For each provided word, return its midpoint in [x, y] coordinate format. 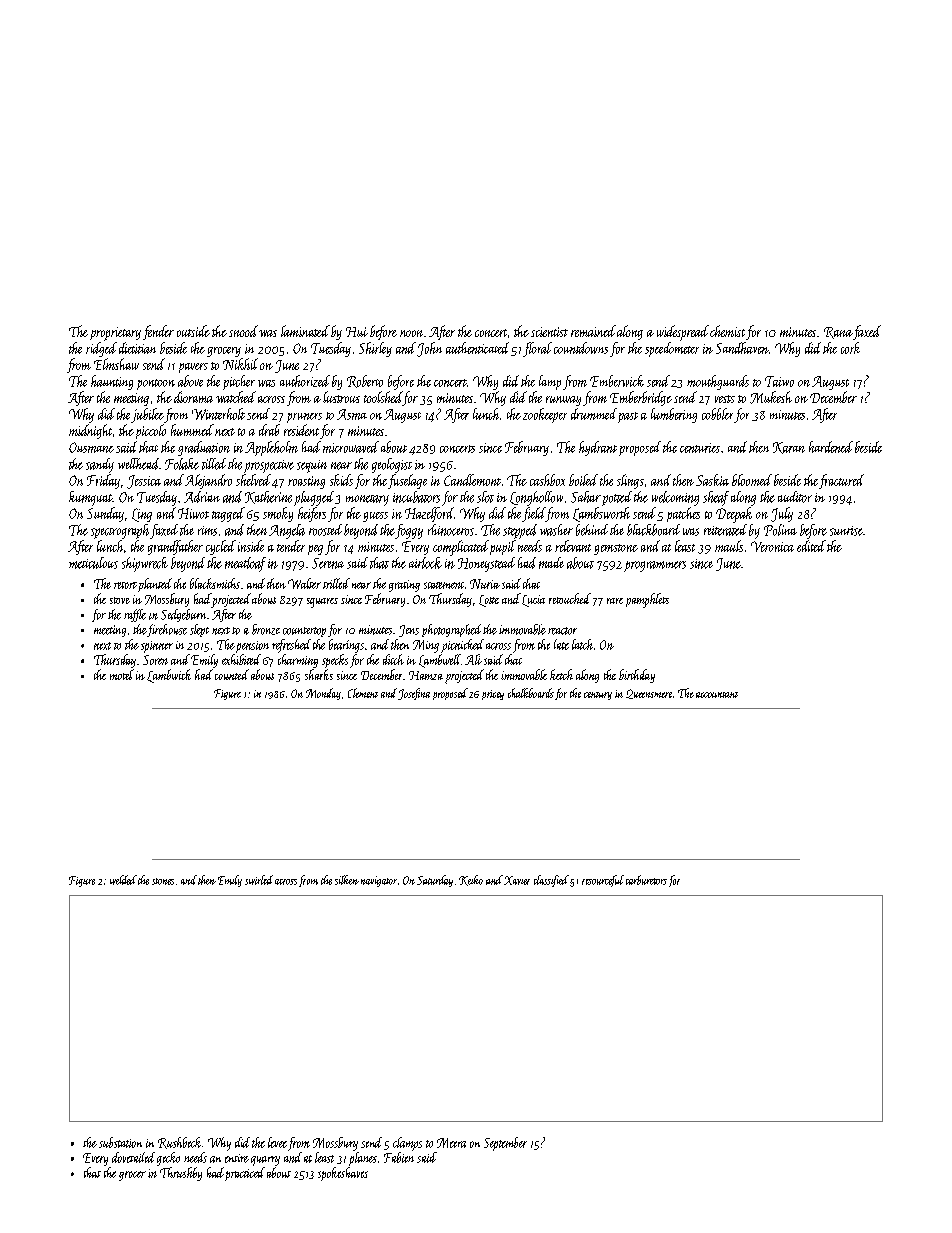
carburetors [646, 880]
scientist [549, 332]
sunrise [846, 531]
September [505, 1144]
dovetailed [133, 1157]
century [598, 696]
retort [125, 585]
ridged [101, 349]
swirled [259, 880]
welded [123, 880]
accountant [717, 695]
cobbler [717, 414]
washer [556, 530]
